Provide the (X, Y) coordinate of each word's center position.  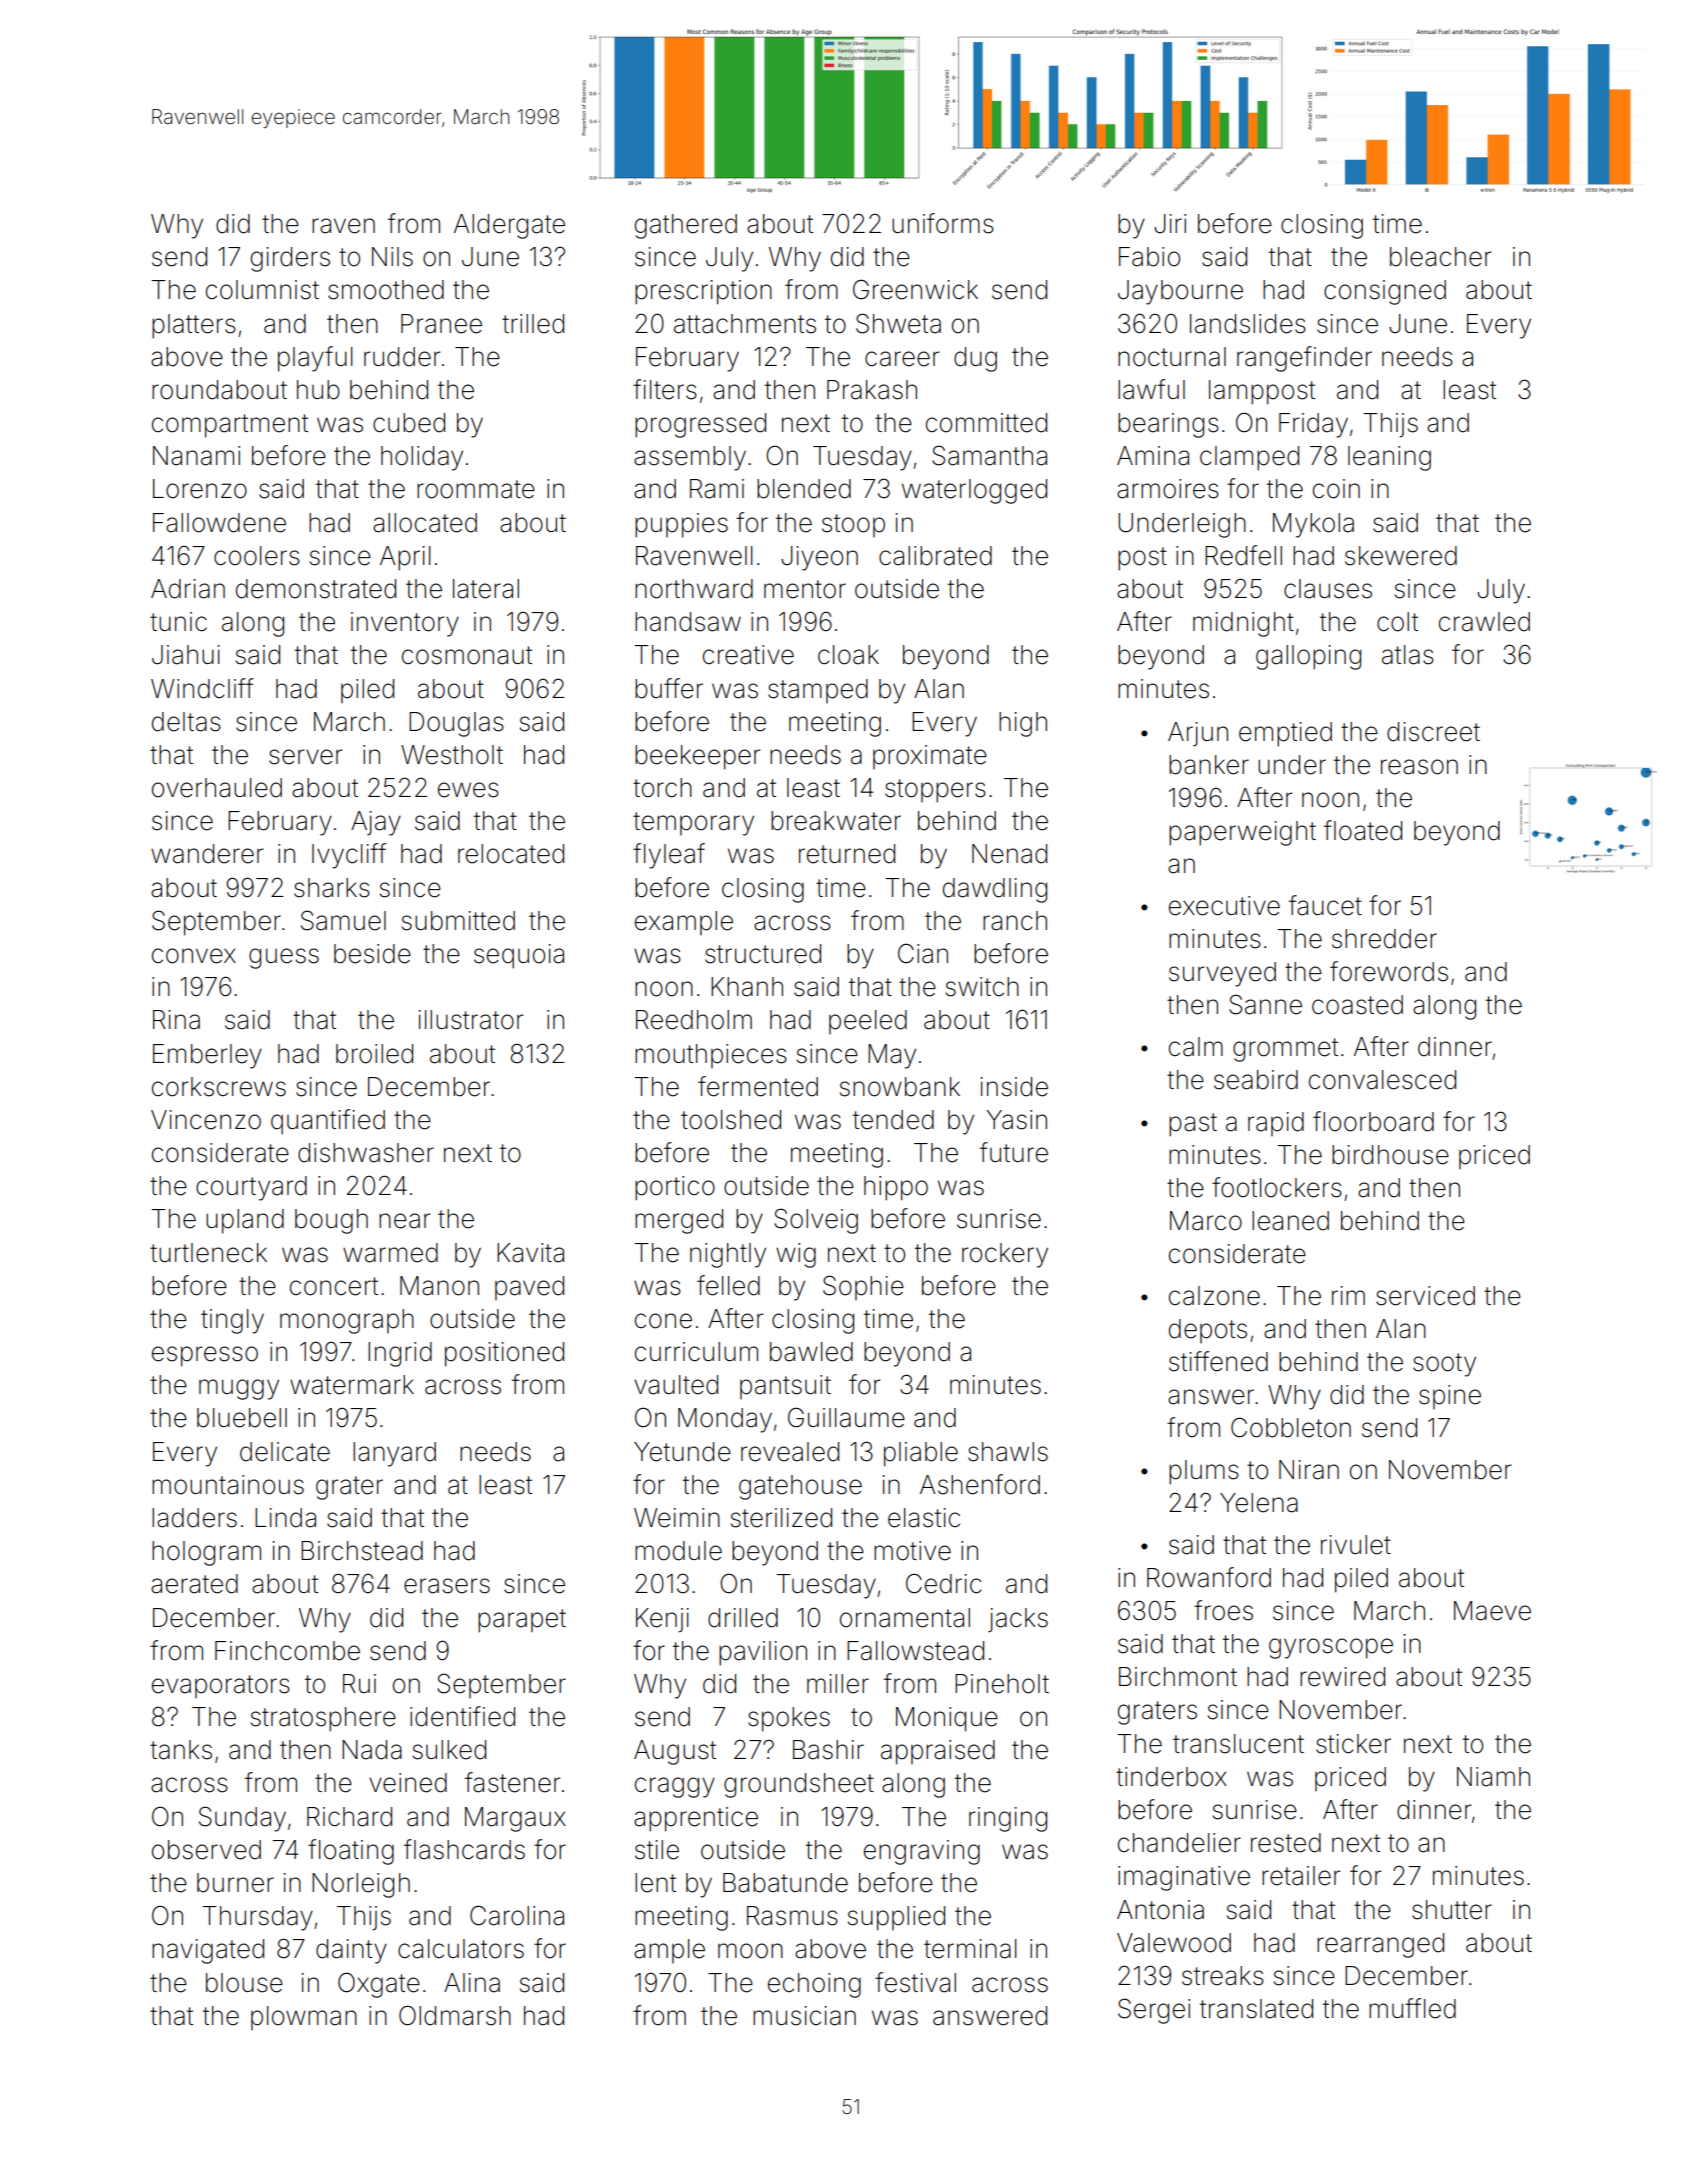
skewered (1401, 556)
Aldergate (509, 226)
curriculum (696, 1352)
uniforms (943, 223)
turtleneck (208, 1253)
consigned (1385, 292)
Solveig (816, 1221)
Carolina (517, 1915)
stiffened (1218, 1361)
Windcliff (202, 688)
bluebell (242, 1418)
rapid (1276, 1124)
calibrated (935, 556)
